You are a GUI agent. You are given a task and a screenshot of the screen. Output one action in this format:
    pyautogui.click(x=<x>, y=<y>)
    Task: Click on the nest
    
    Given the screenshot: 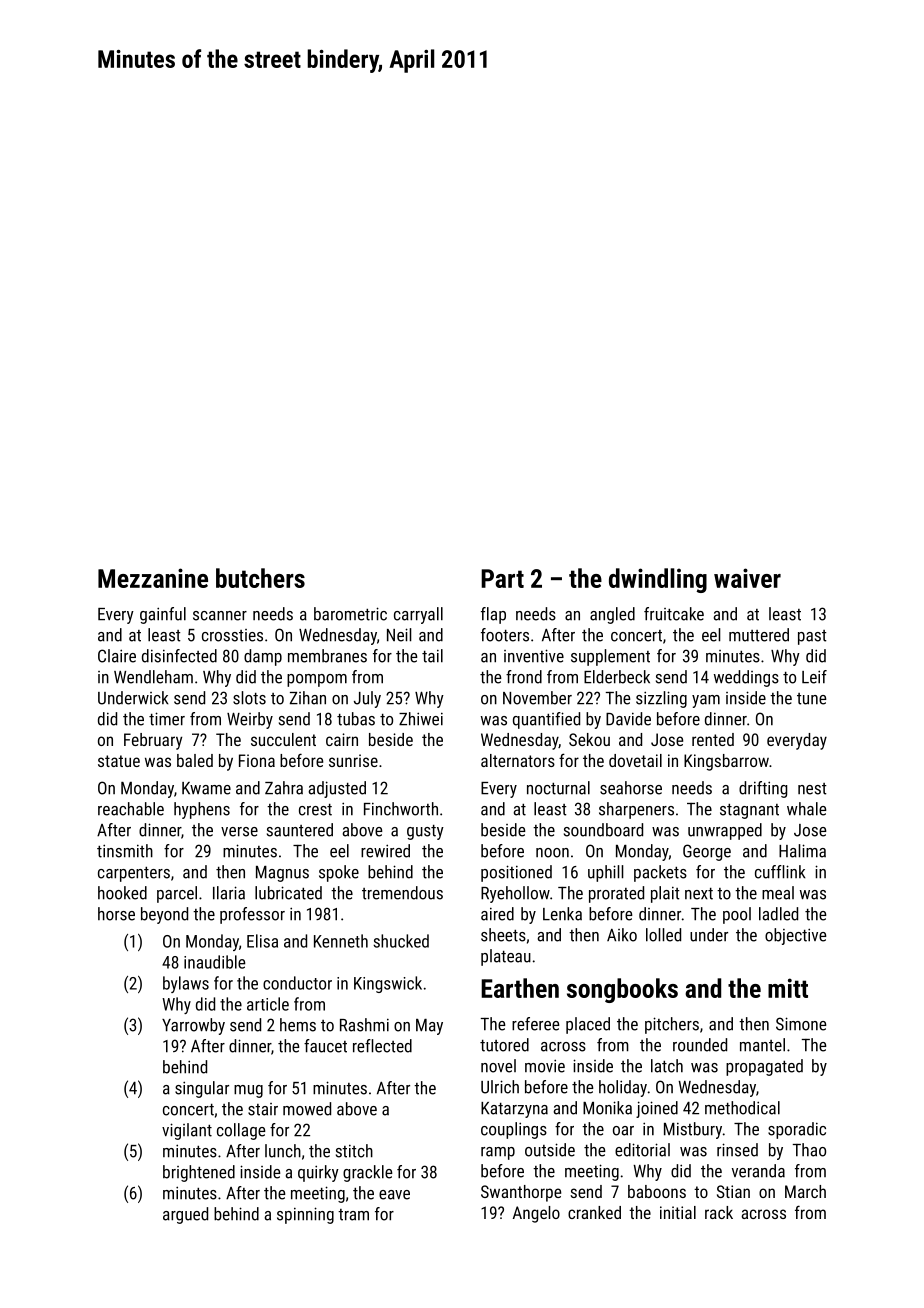 What is the action you would take?
    pyautogui.click(x=812, y=789)
